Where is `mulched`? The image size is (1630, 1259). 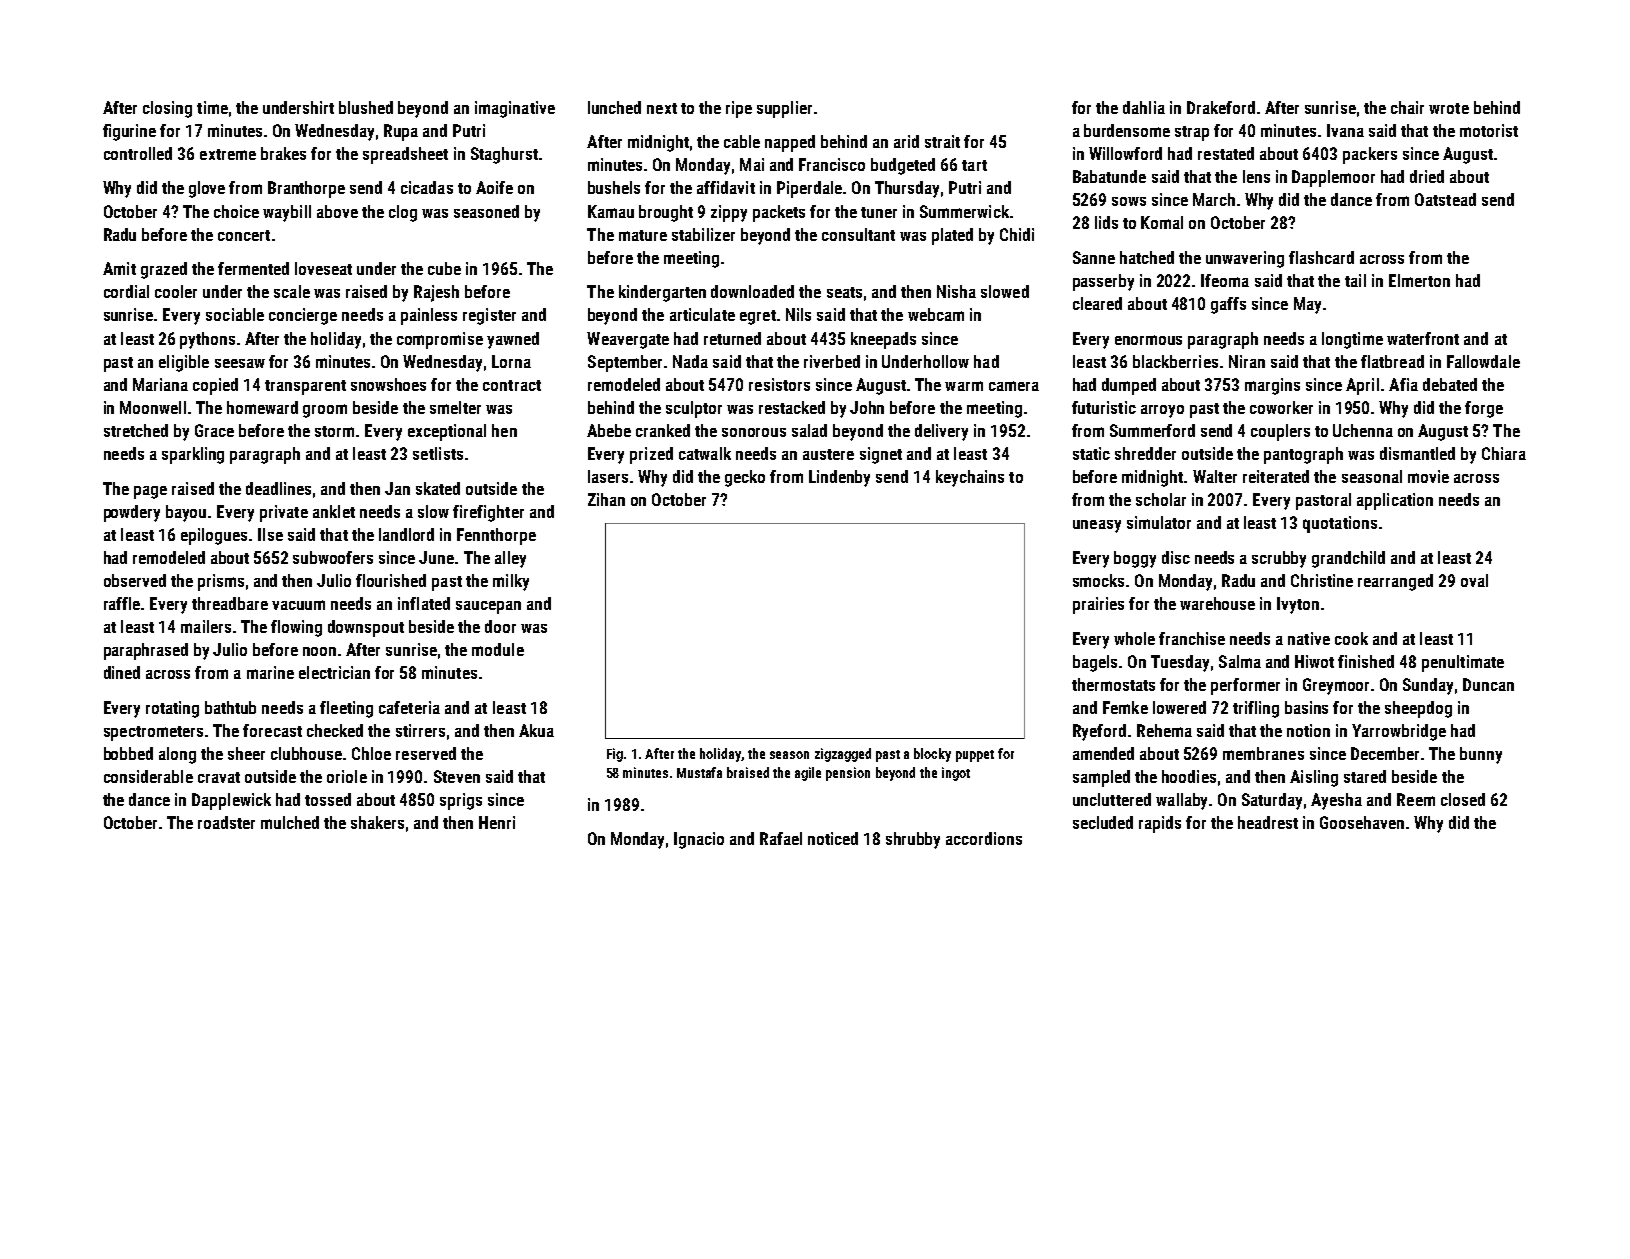 mulched is located at coordinates (290, 822).
